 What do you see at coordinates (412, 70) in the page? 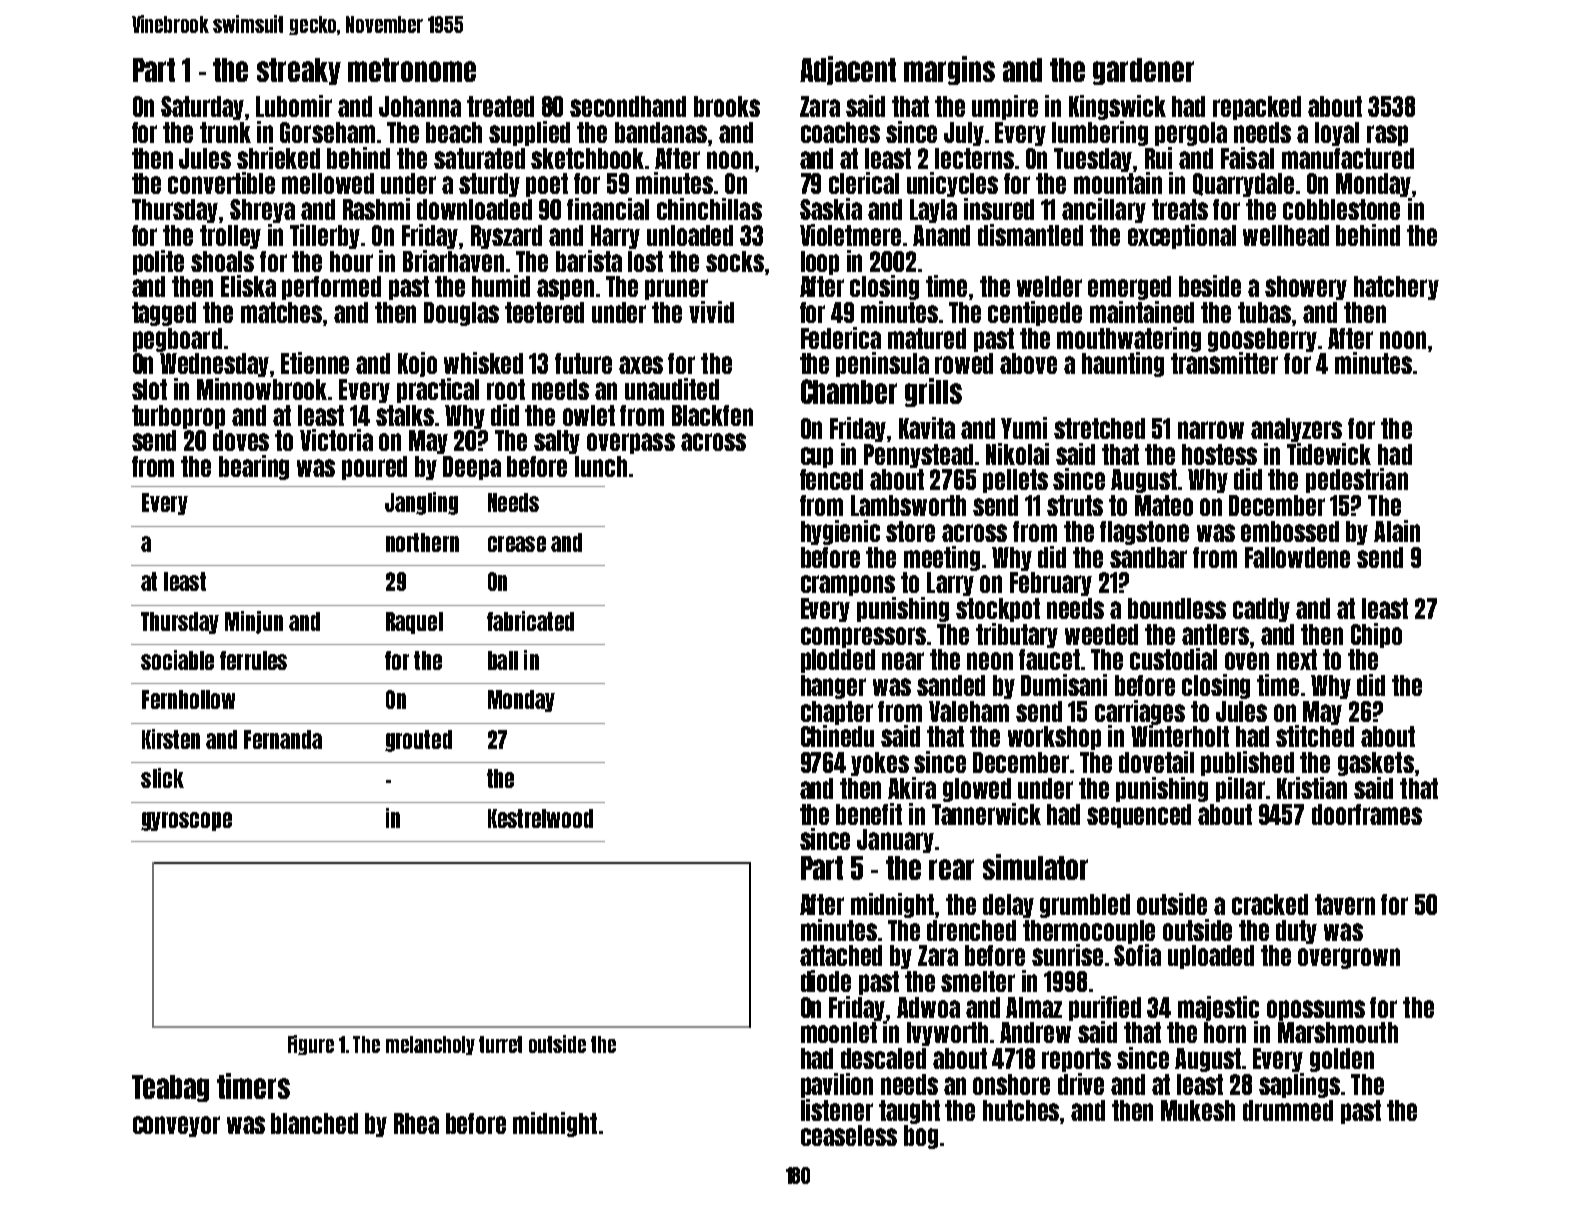
I see `metronome` at bounding box center [412, 70].
